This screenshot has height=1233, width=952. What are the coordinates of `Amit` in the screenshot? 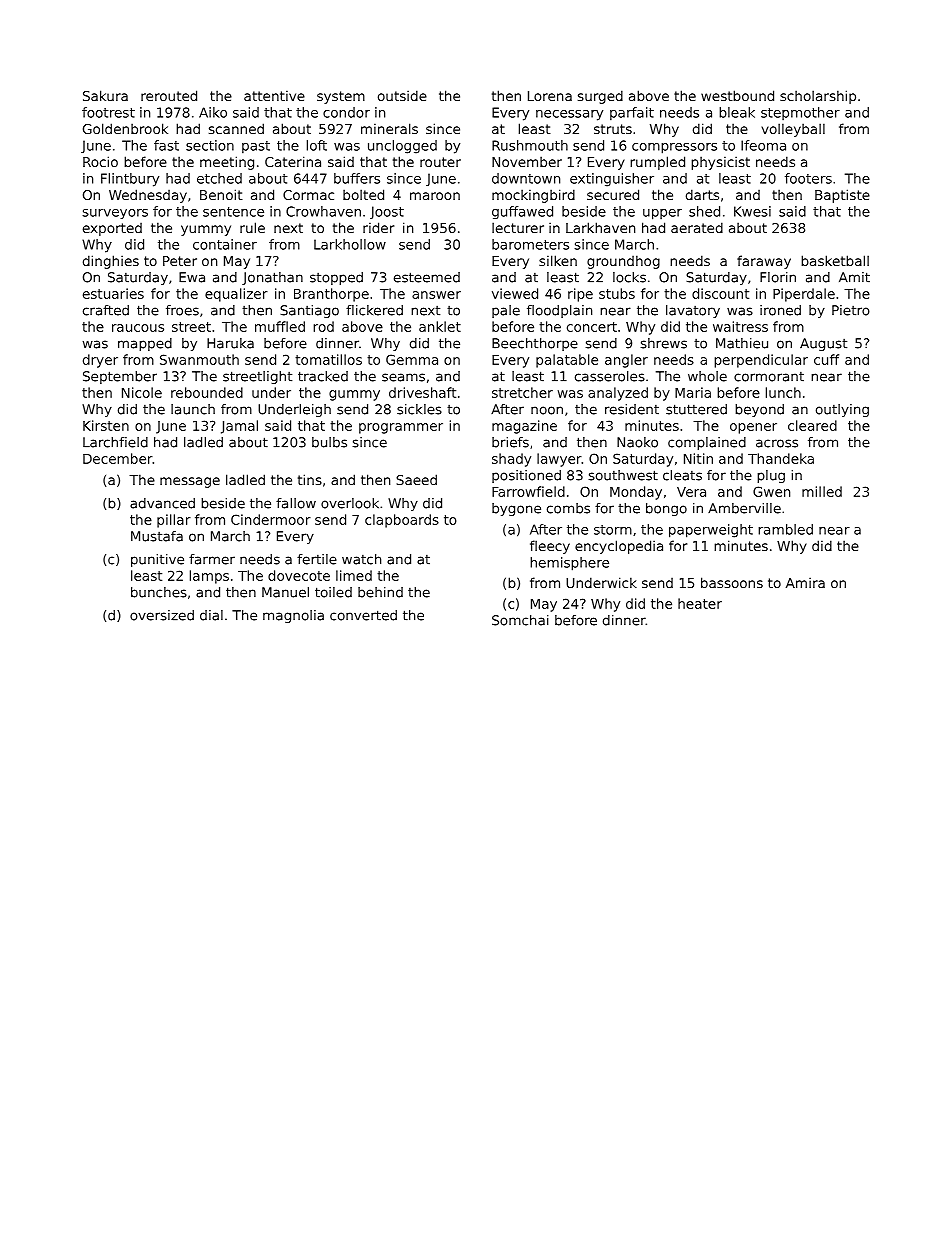 It's located at (854, 277).
